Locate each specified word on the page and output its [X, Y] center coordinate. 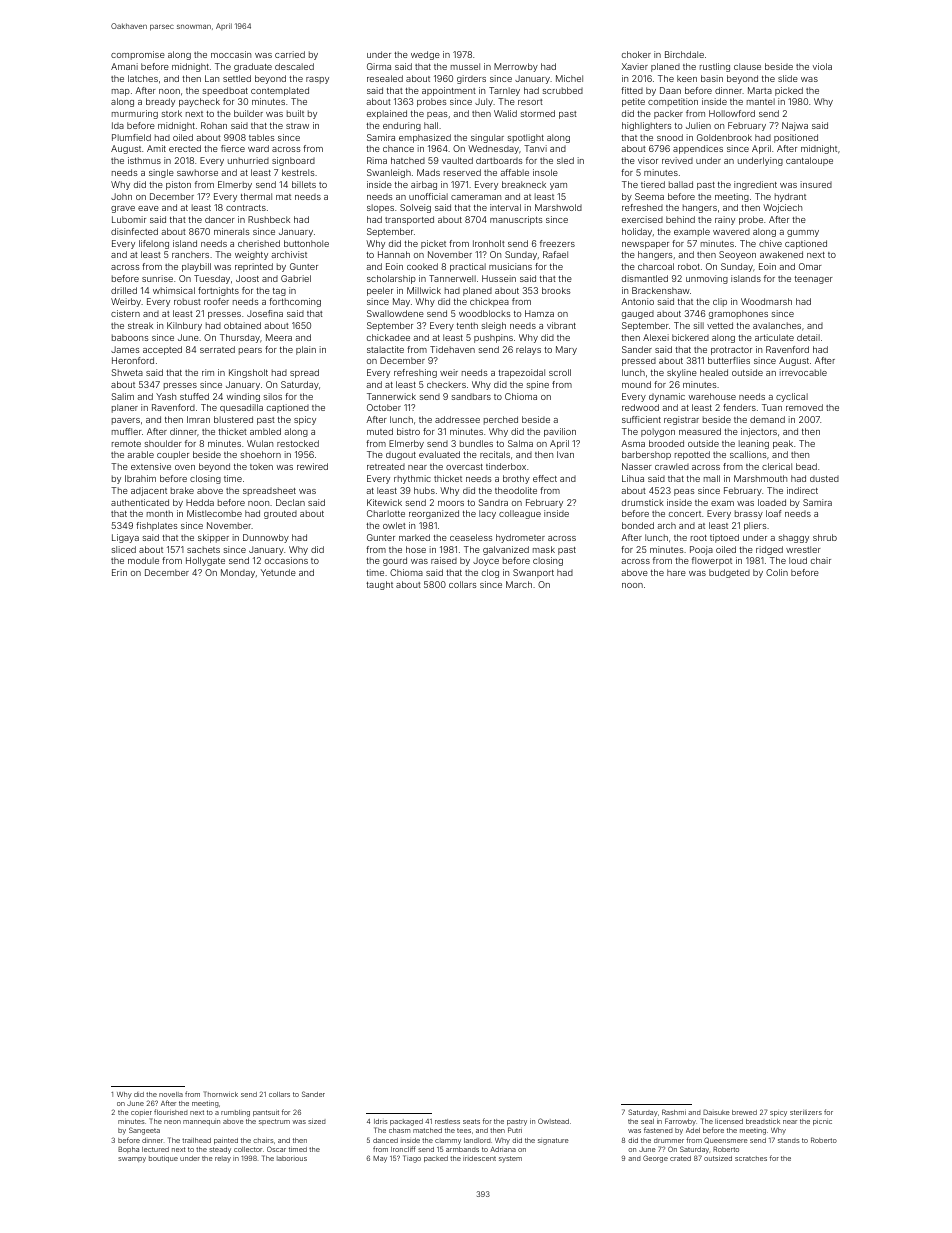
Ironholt [489, 243]
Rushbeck [269, 219]
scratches [751, 1158]
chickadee [388, 337]
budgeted [729, 573]
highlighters [647, 126]
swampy [132, 1160]
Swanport [533, 573]
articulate [774, 337]
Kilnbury [184, 326]
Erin [119, 572]
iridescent [479, 1158]
